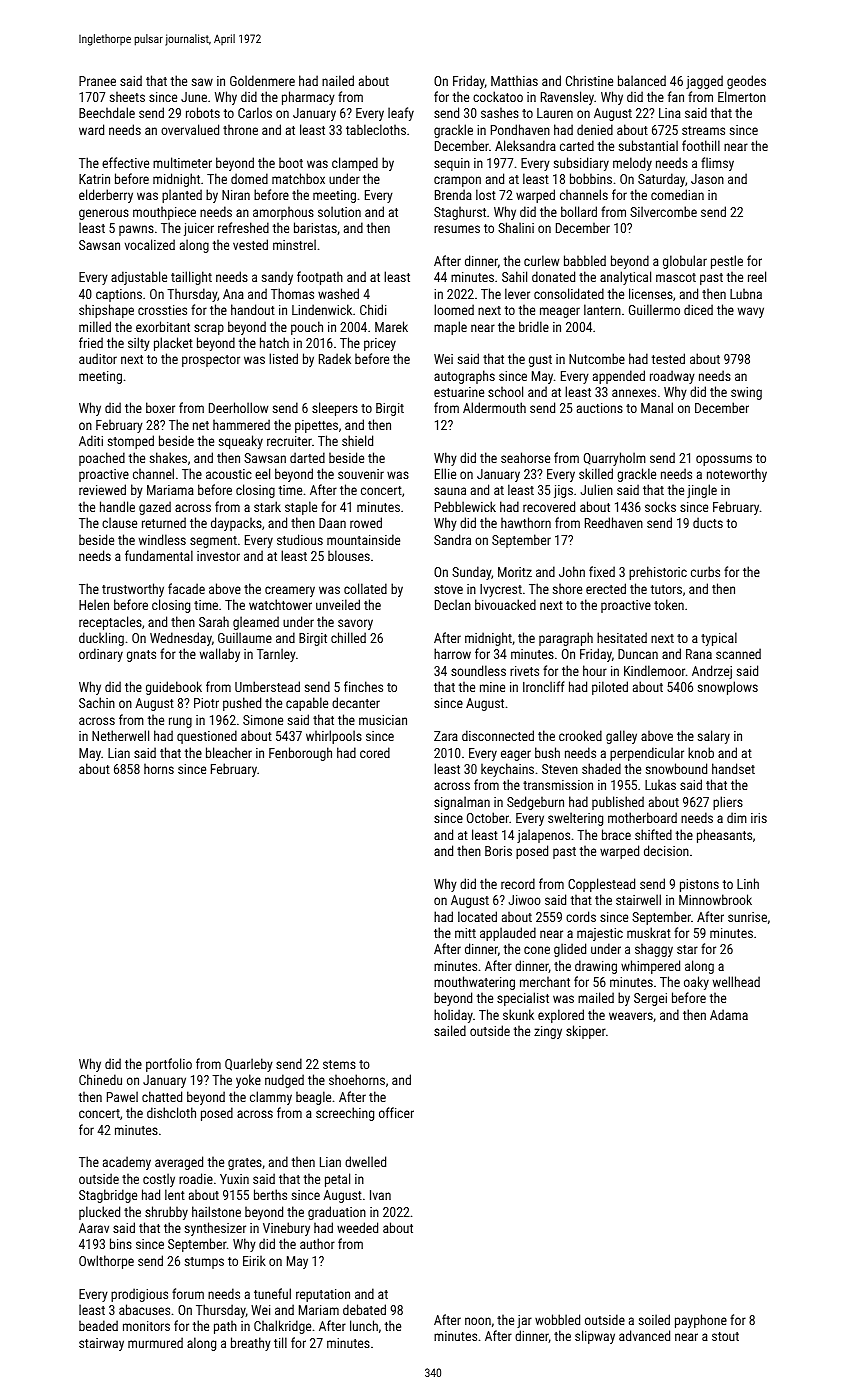 The image size is (849, 1400). I want to click on plucked, so click(99, 1213).
